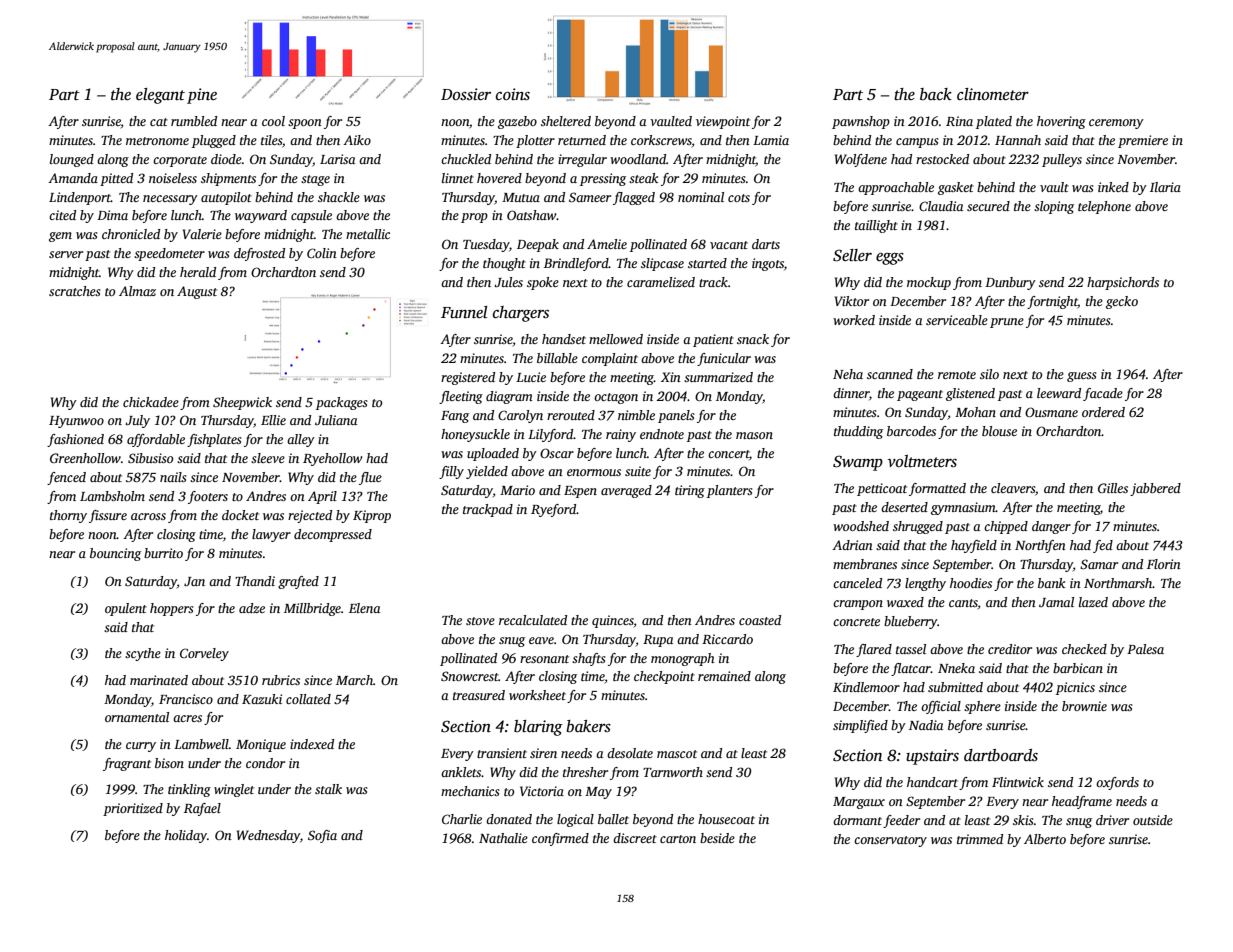 The image size is (1233, 952). What do you see at coordinates (1075, 688) in the document?
I see `picnics` at bounding box center [1075, 688].
